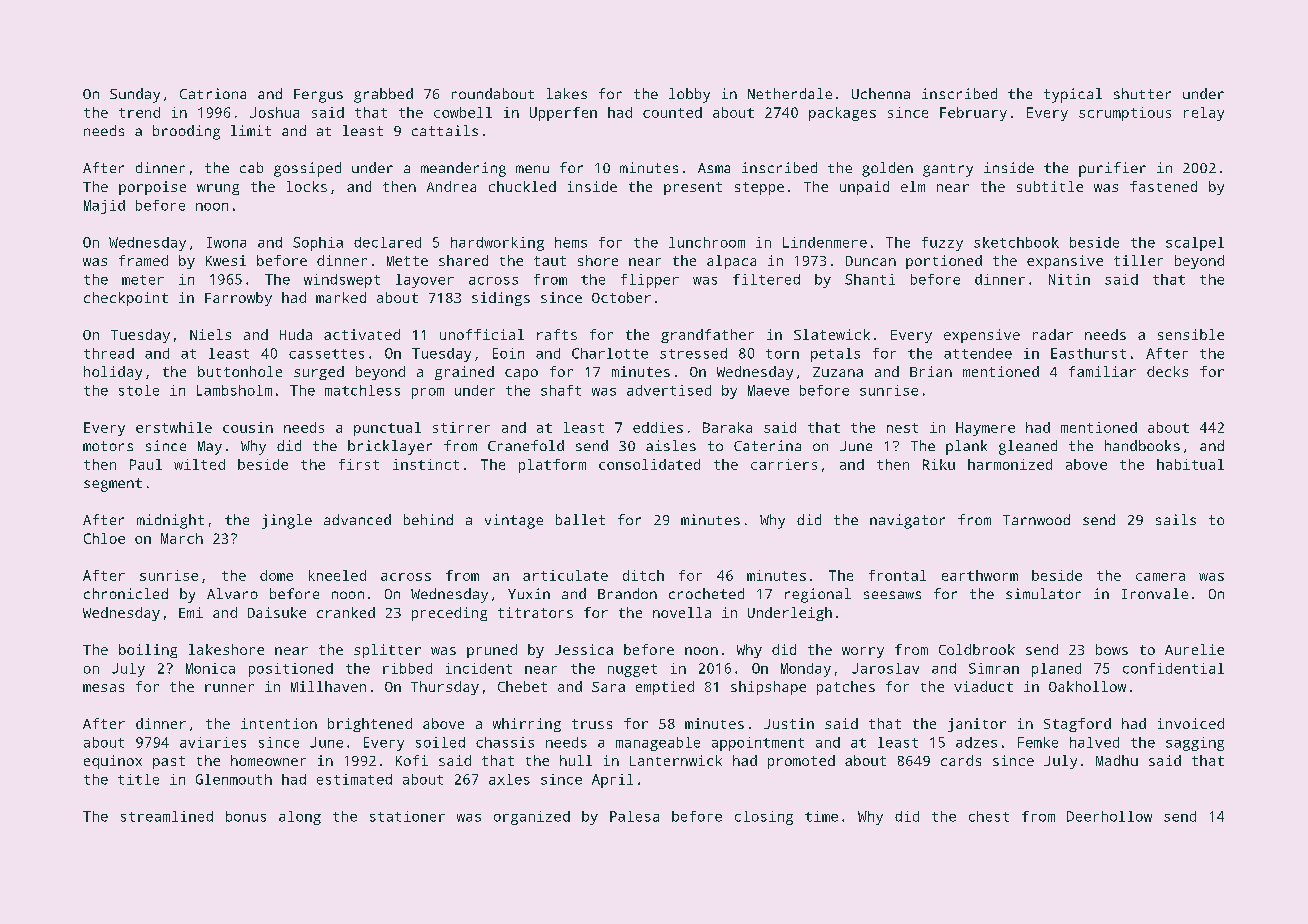 This screenshot has height=924, width=1308. What do you see at coordinates (1176, 519) in the screenshot?
I see `sails` at bounding box center [1176, 519].
